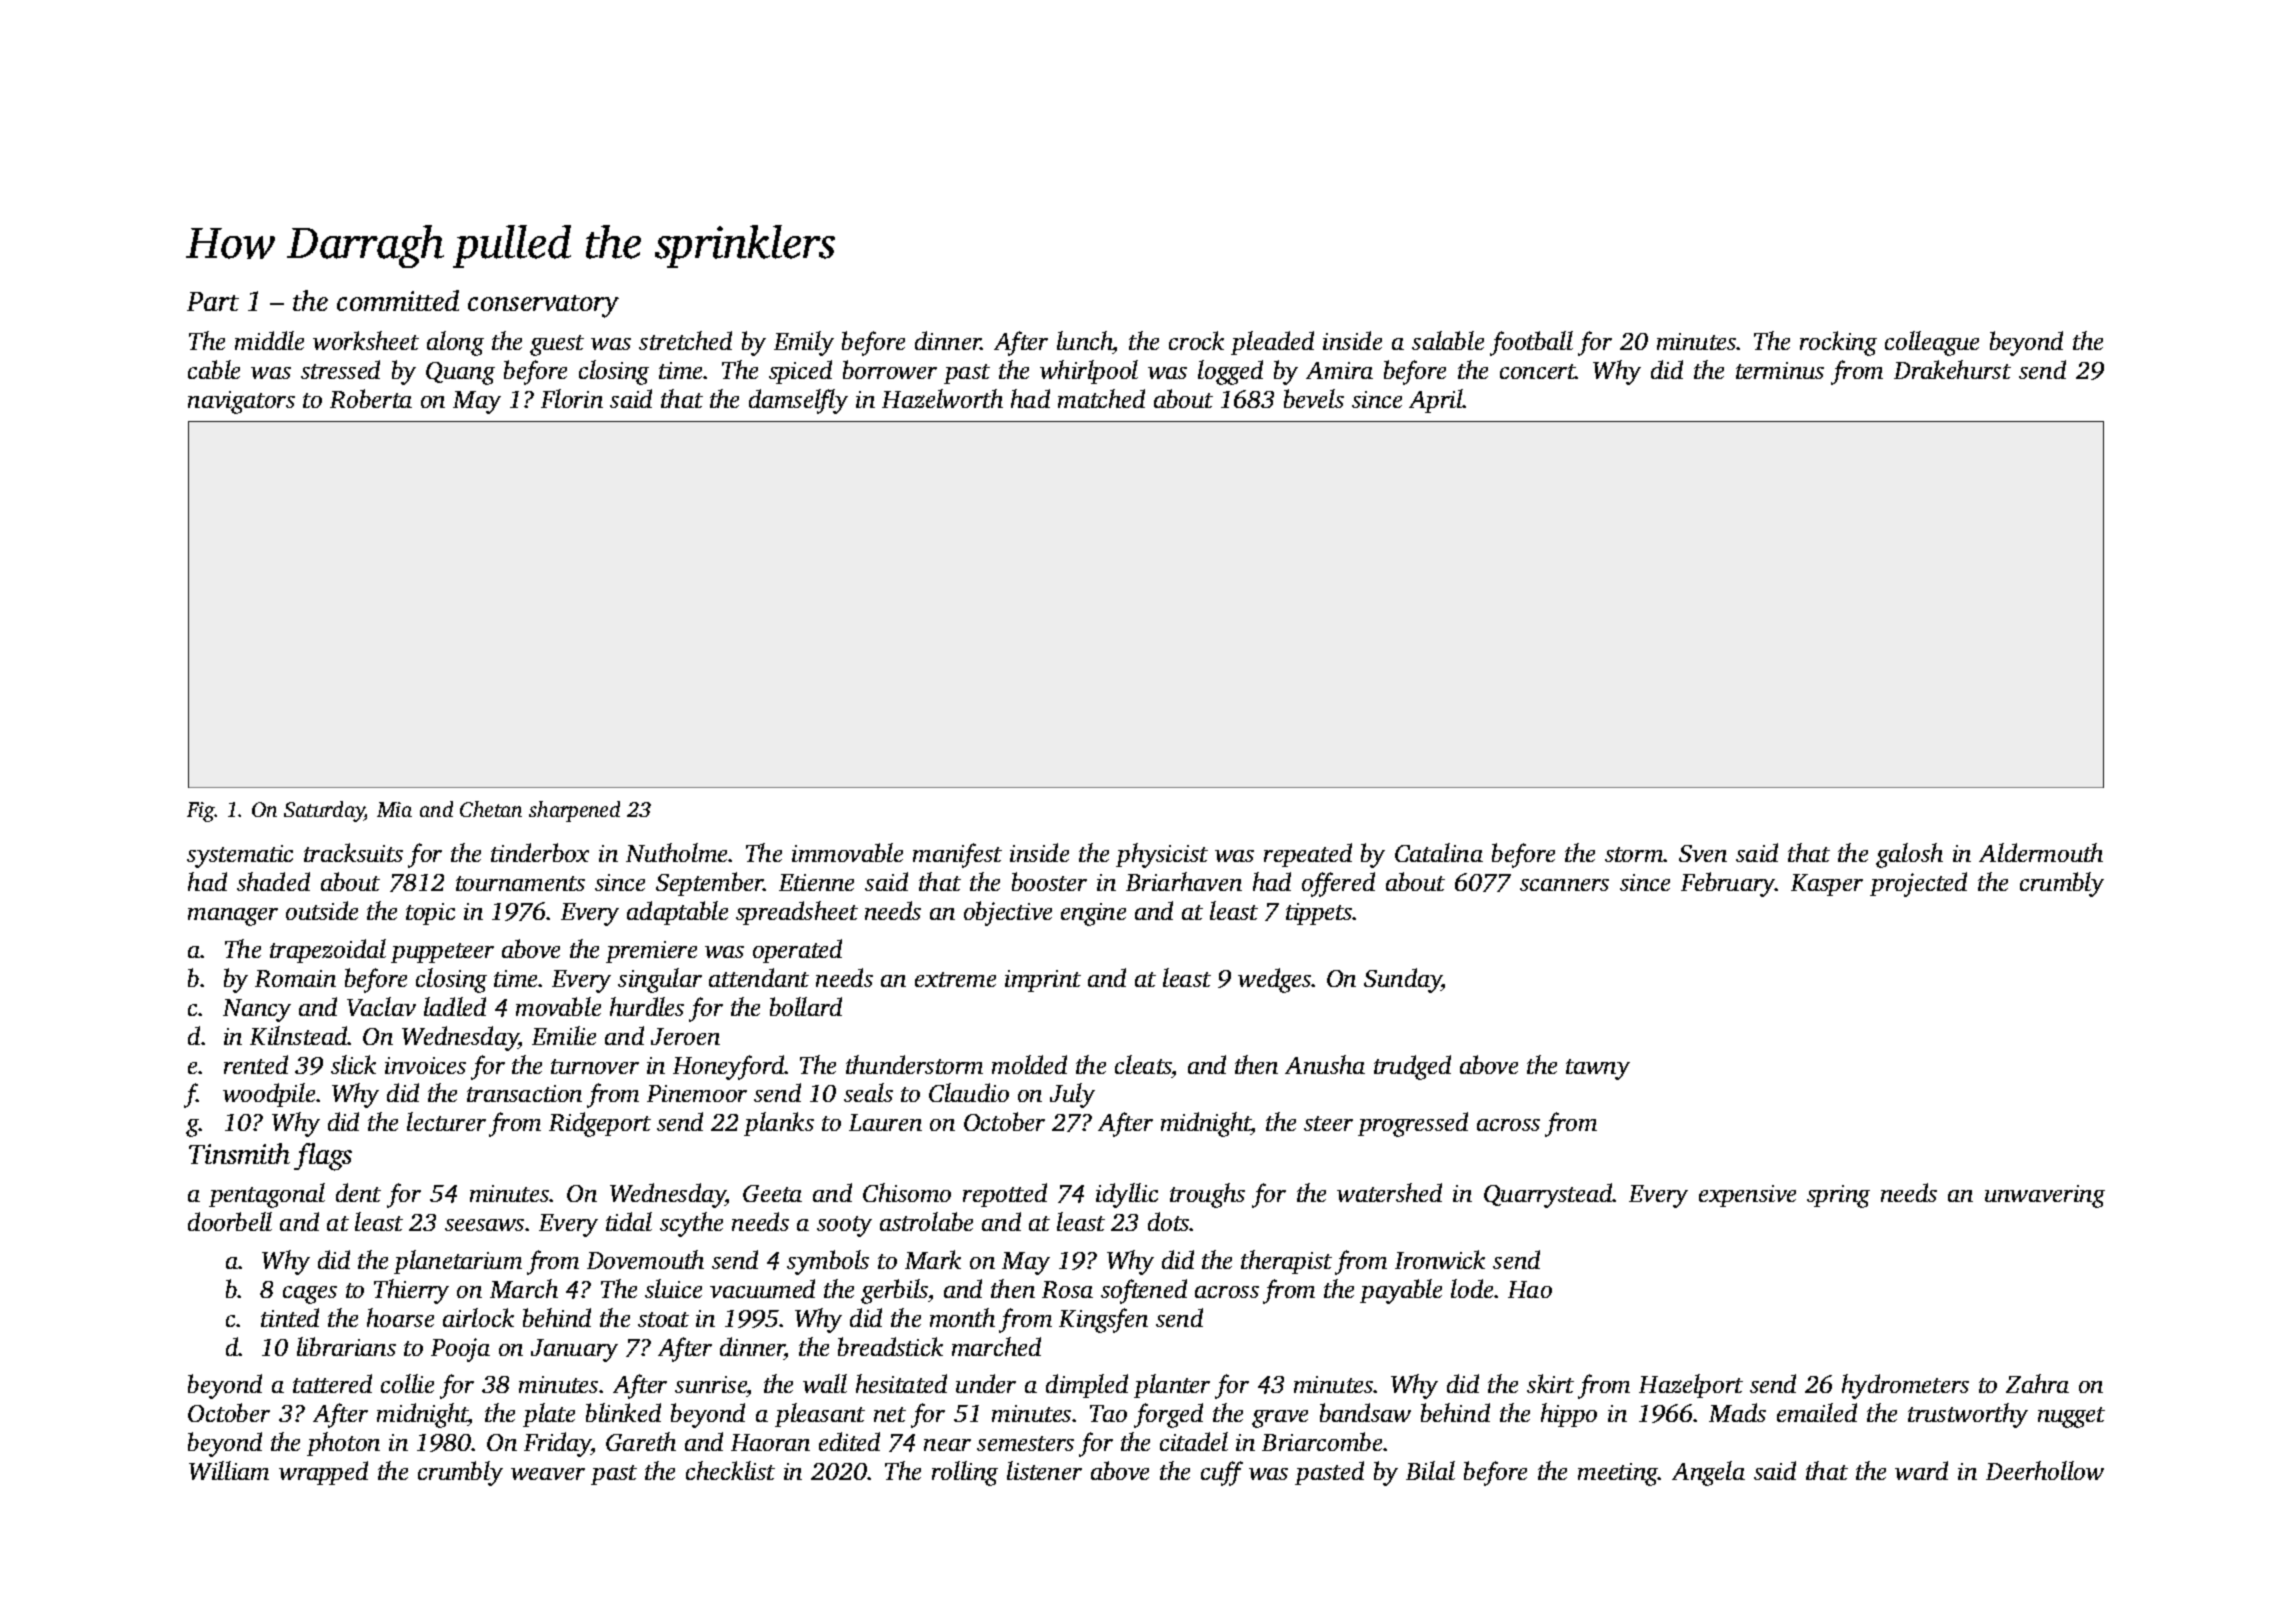 This image has height=1620, width=2292. Describe the element at coordinates (1598, 1069) in the image. I see `tawny` at that location.
